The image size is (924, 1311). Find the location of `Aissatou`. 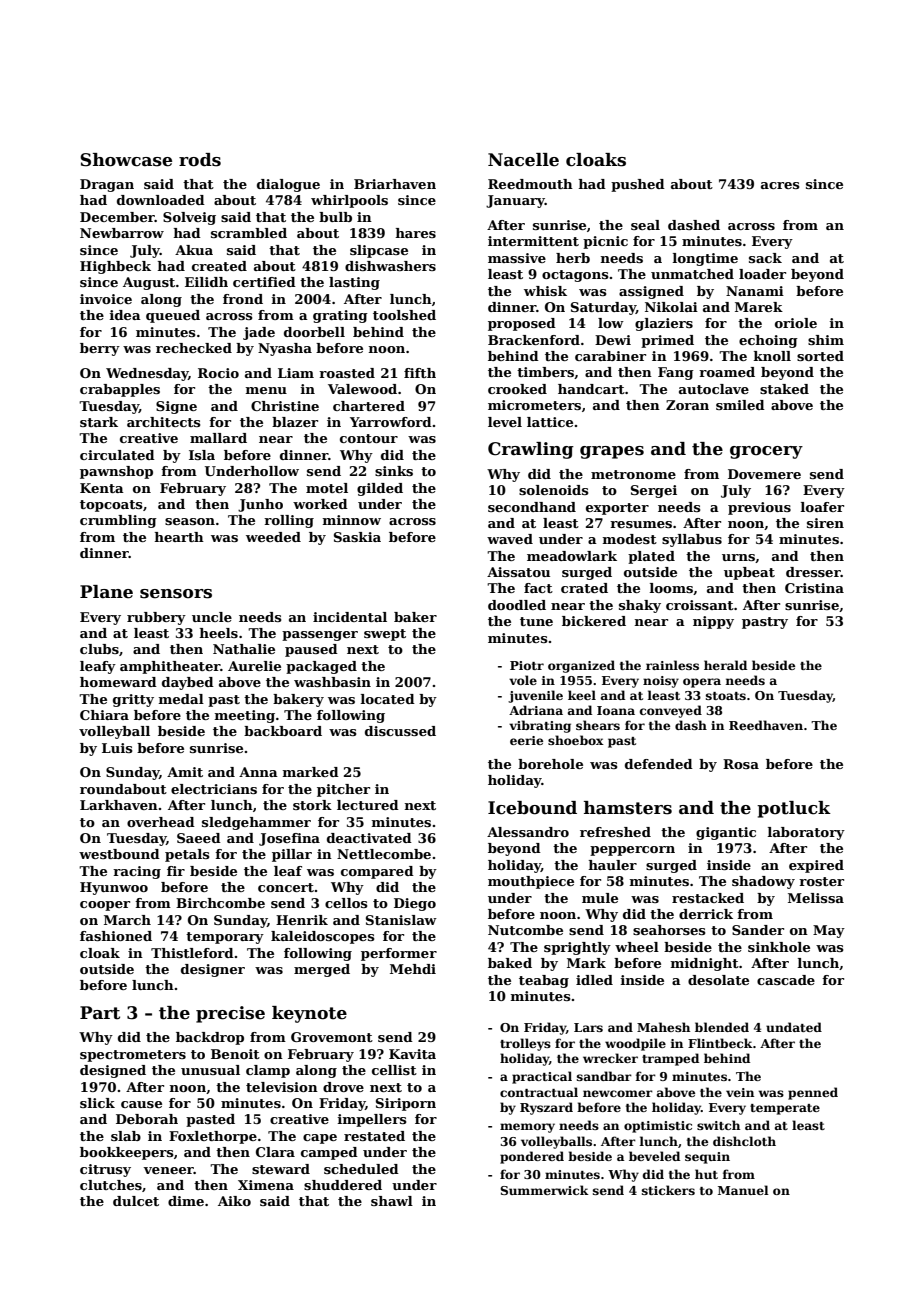

Aissatou is located at coordinates (518, 572).
